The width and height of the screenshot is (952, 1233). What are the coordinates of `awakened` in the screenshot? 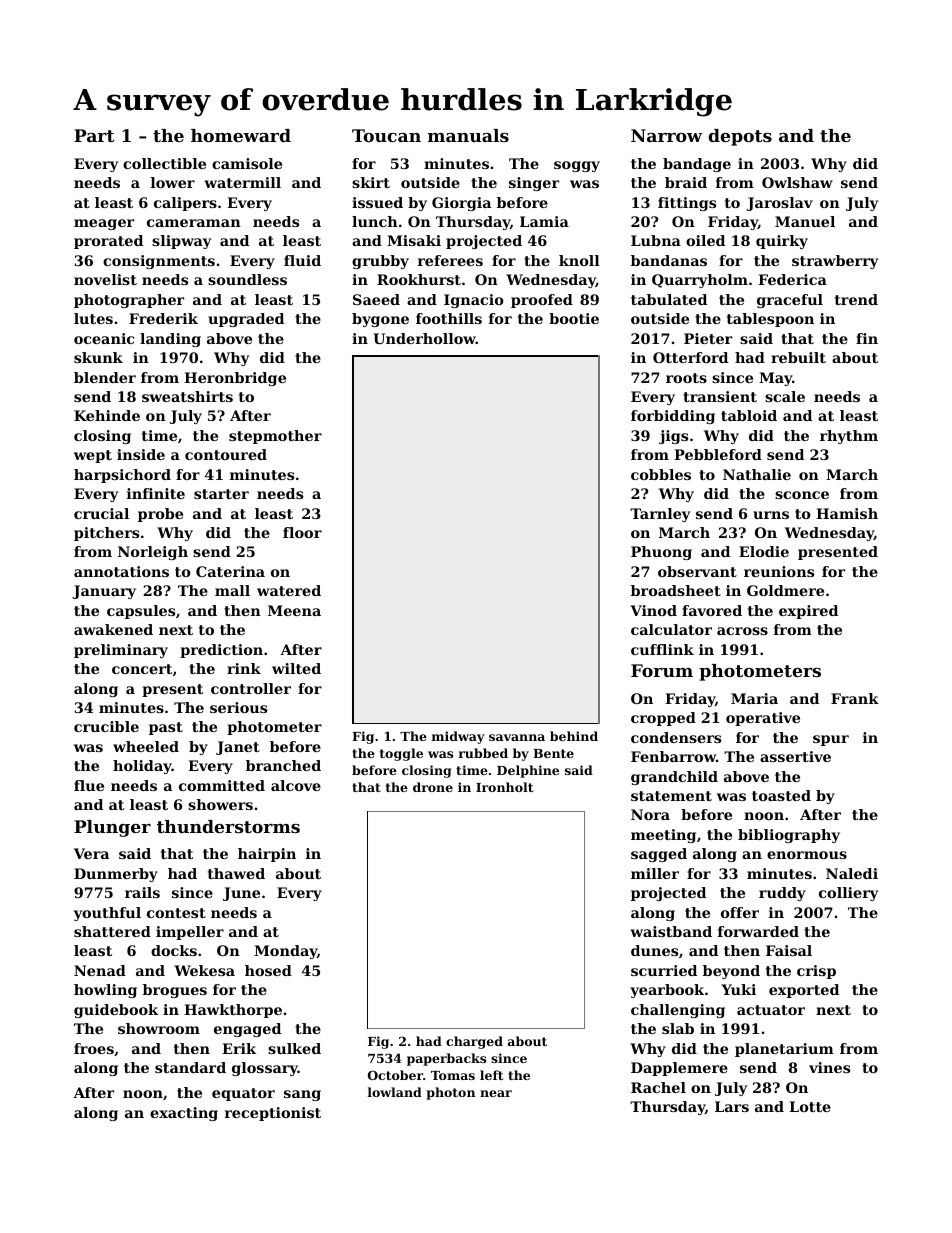 It's located at (113, 629).
